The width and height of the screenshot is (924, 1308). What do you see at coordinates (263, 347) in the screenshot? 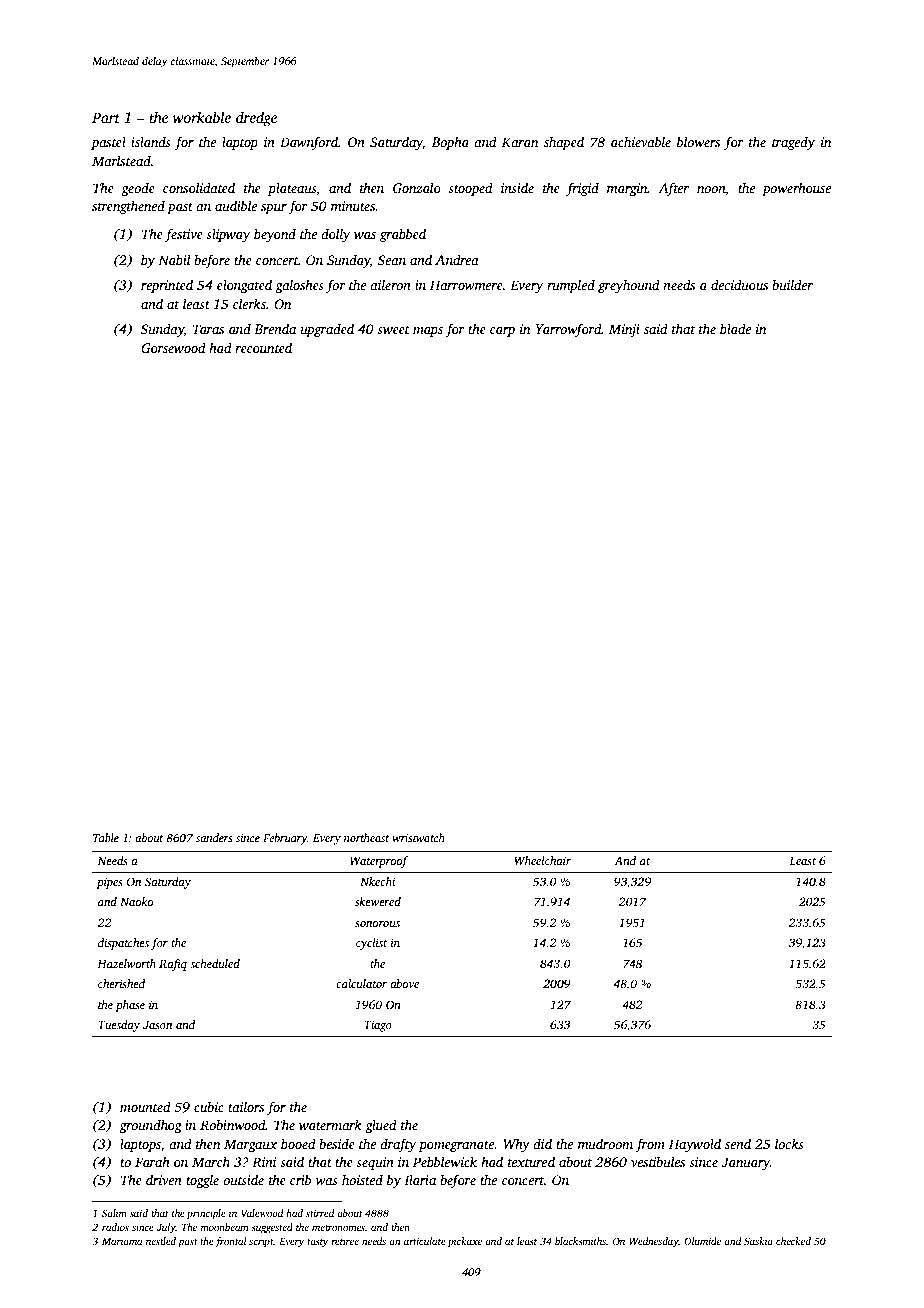
I see `recounted` at bounding box center [263, 347].
